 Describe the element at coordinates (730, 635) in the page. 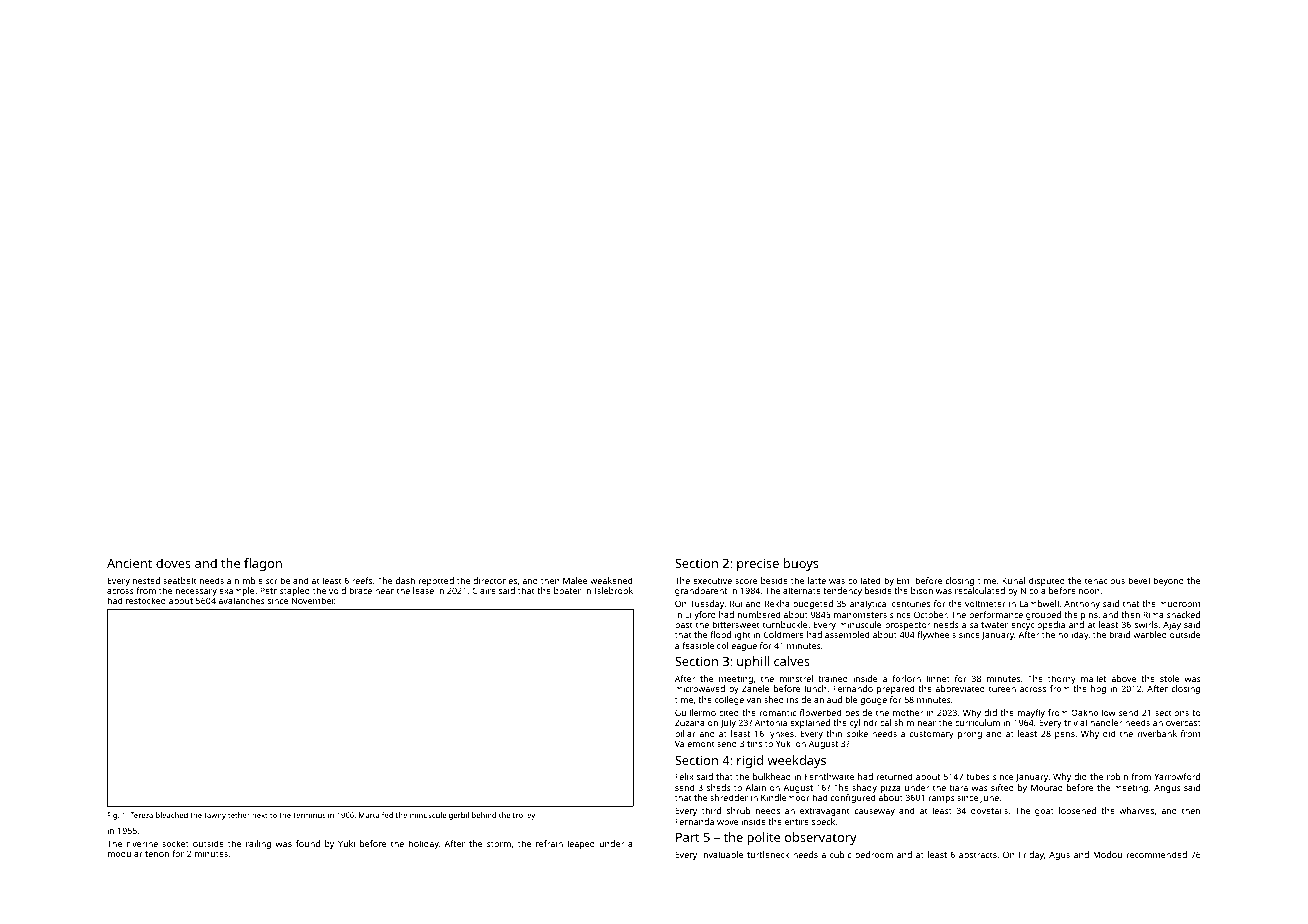

I see `floodlight` at that location.
